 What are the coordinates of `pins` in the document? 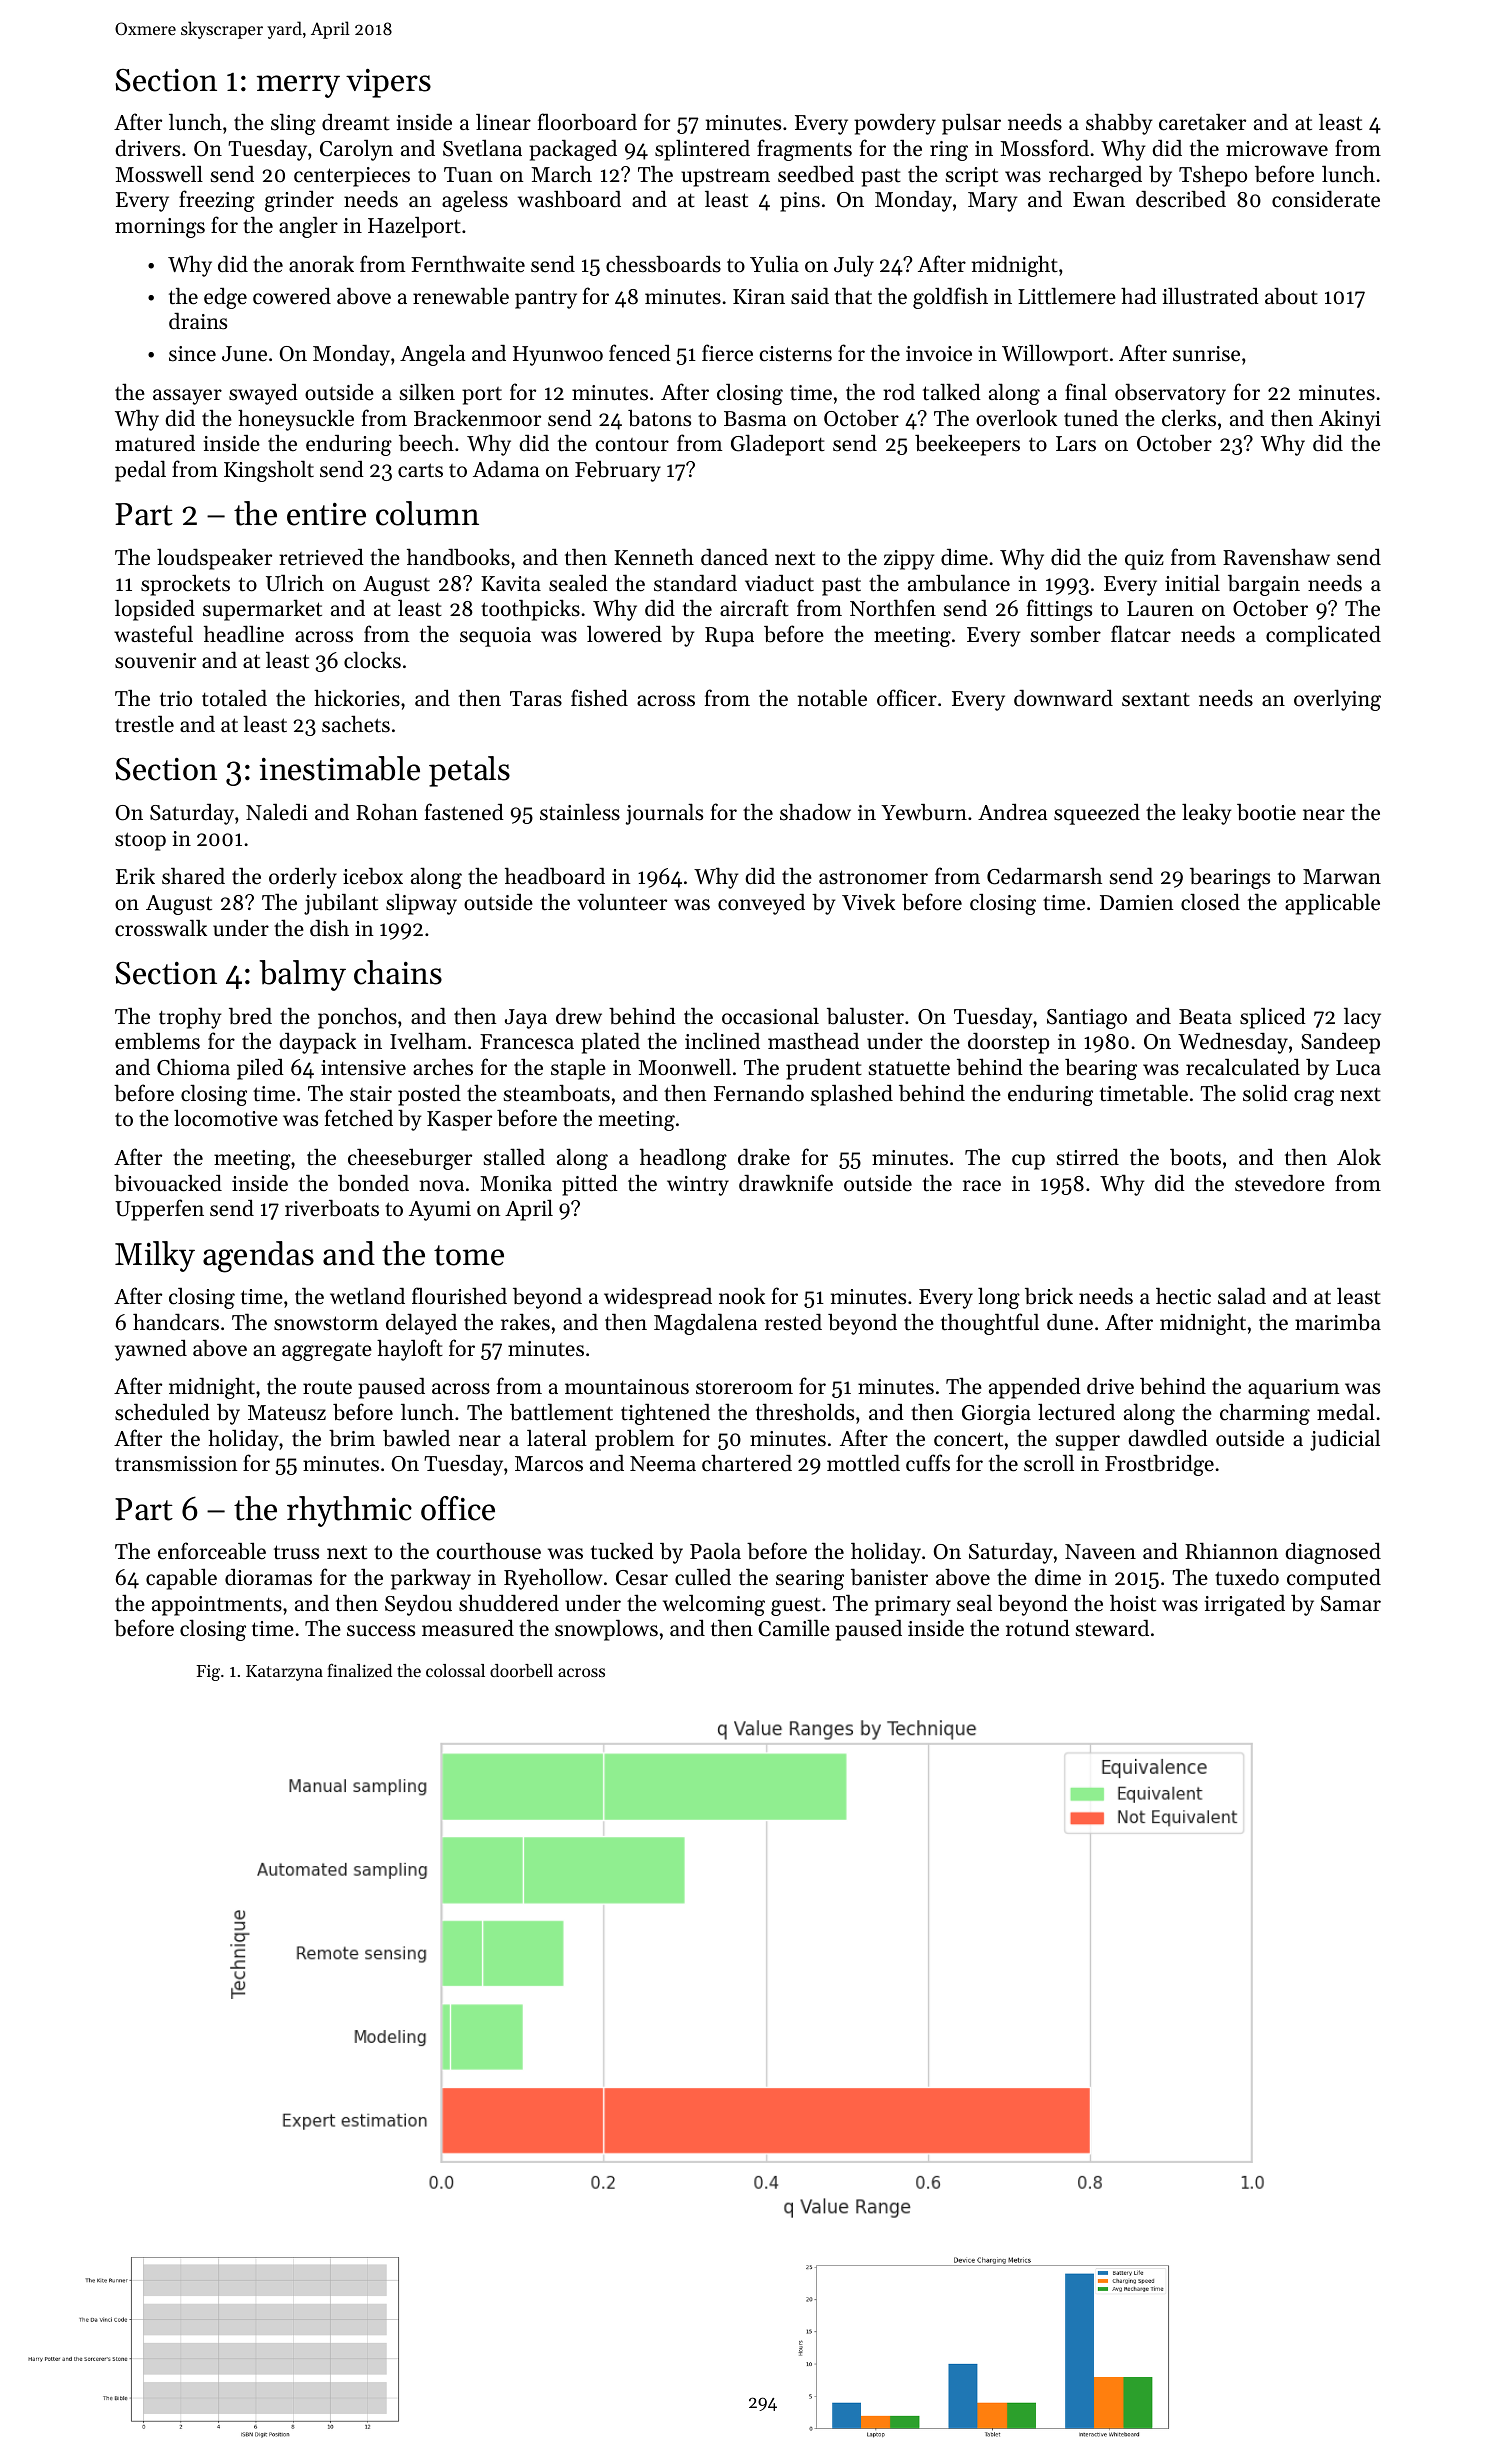 It's located at (800, 202).
